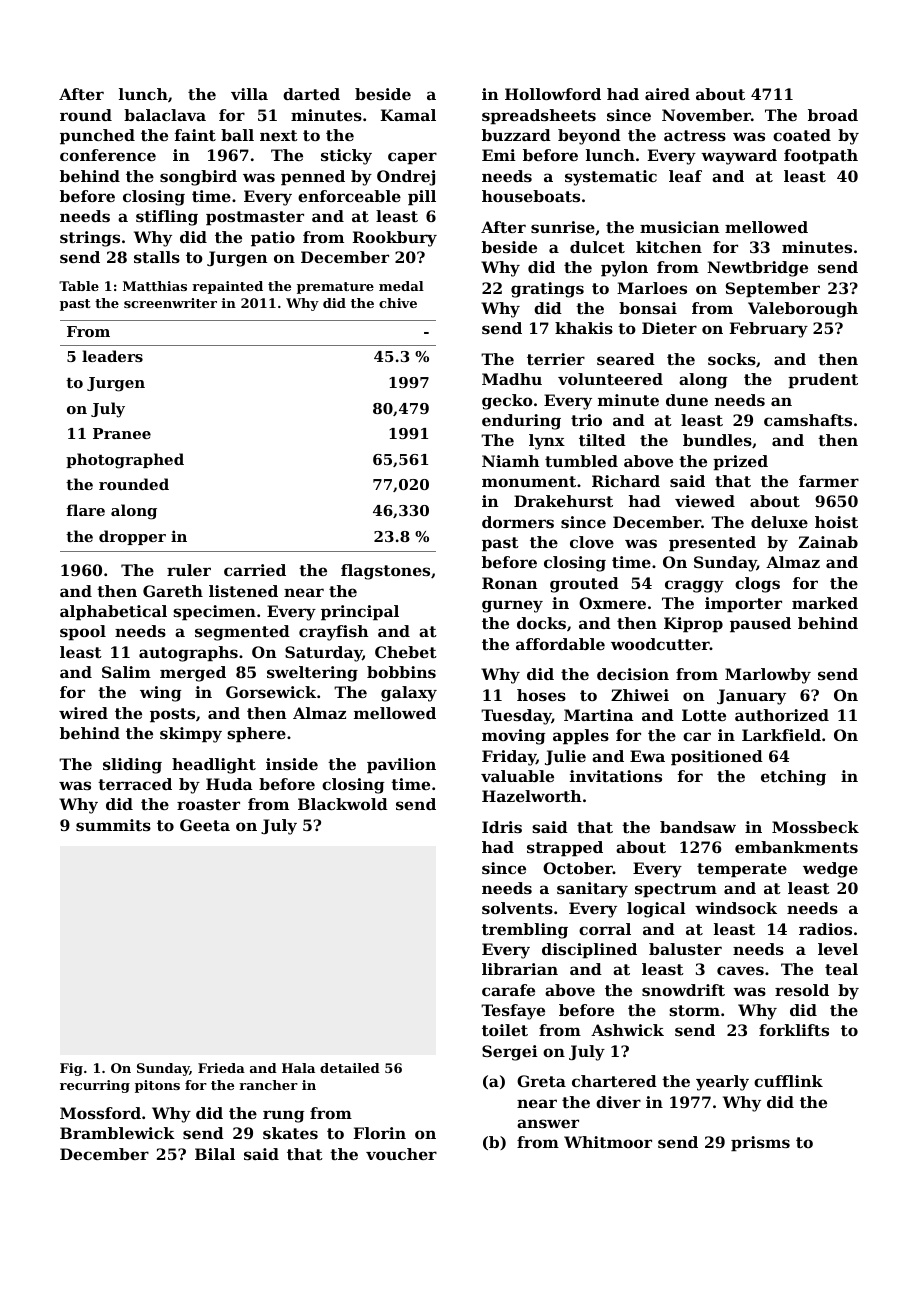 Image resolution: width=918 pixels, height=1305 pixels. What do you see at coordinates (781, 735) in the document?
I see `Larkfield` at bounding box center [781, 735].
